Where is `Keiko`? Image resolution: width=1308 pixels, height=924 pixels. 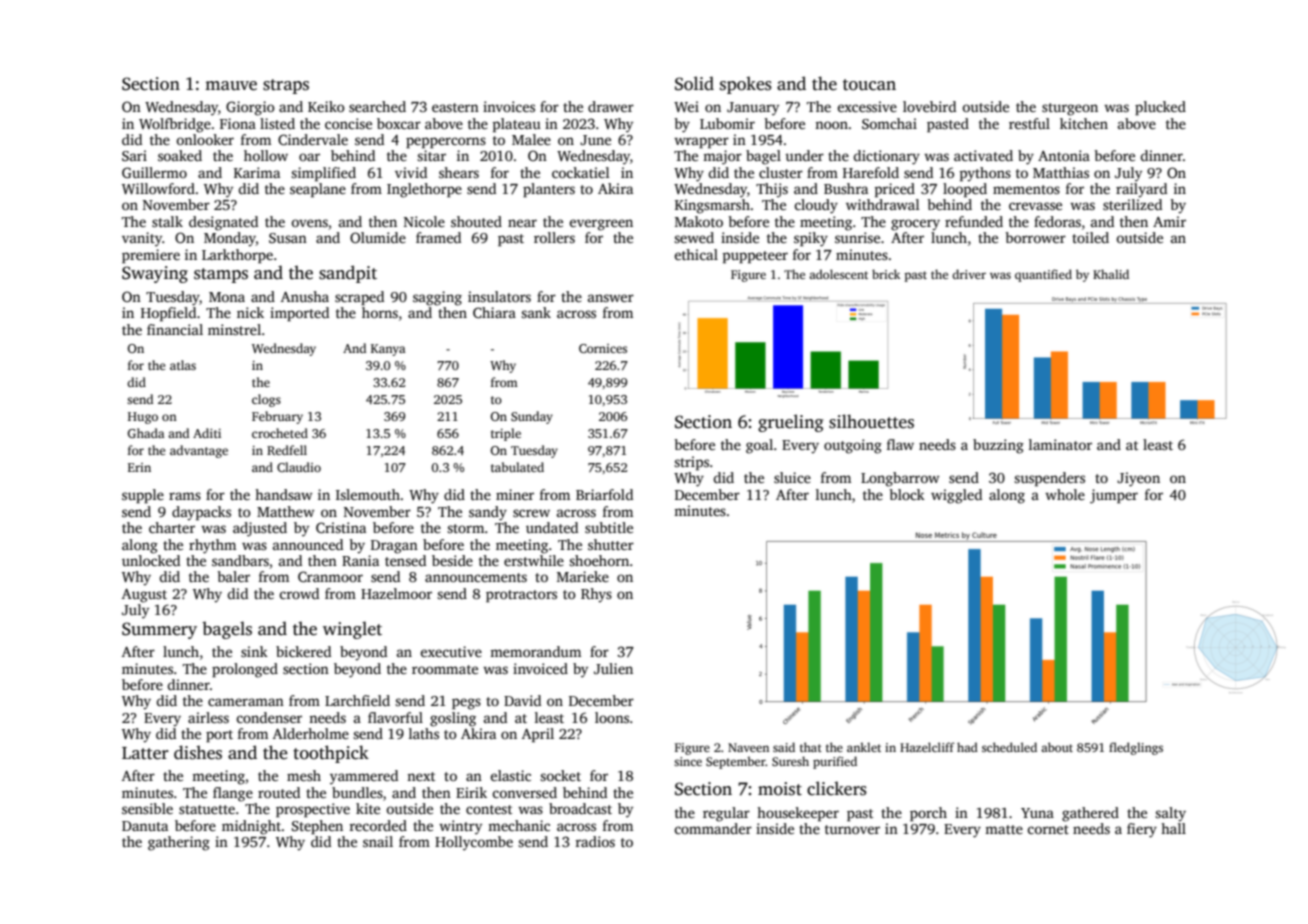
Keiko is located at coordinates (326, 106).
